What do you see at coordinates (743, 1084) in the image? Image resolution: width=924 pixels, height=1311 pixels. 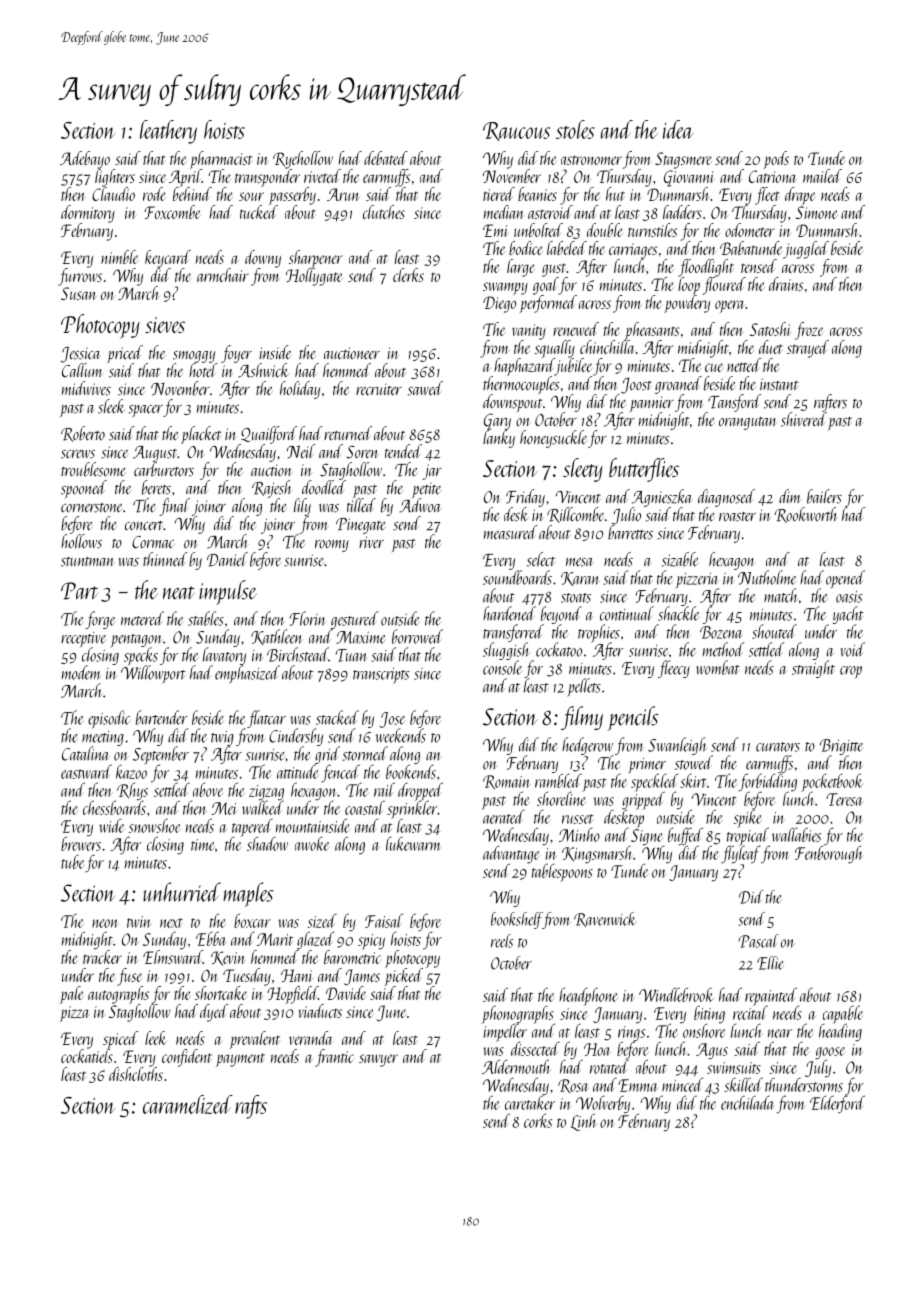 I see `skilled` at bounding box center [743, 1084].
